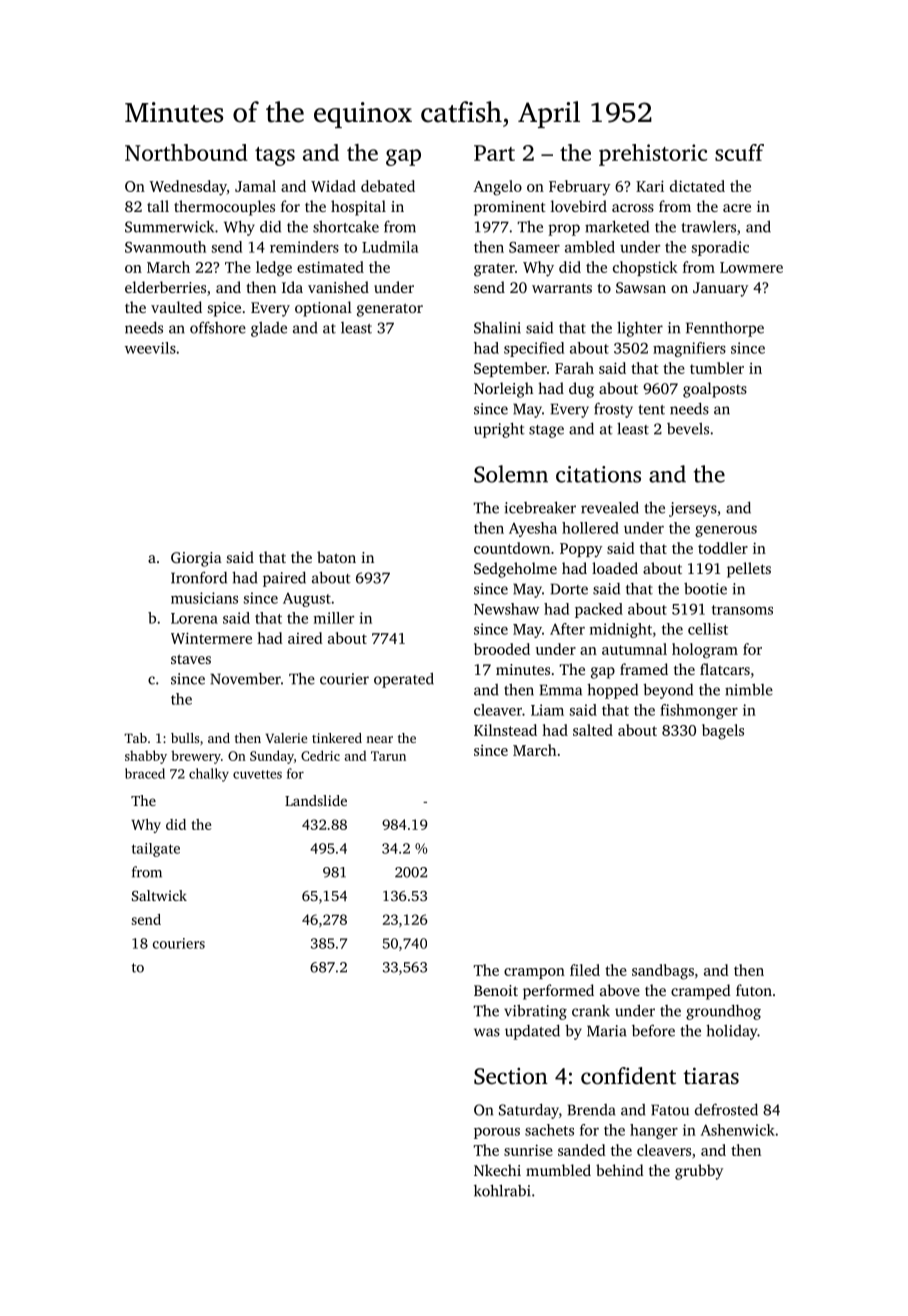 The width and height of the document is (908, 1316). Describe the element at coordinates (511, 474) in the document. I see `Solemn` at that location.
